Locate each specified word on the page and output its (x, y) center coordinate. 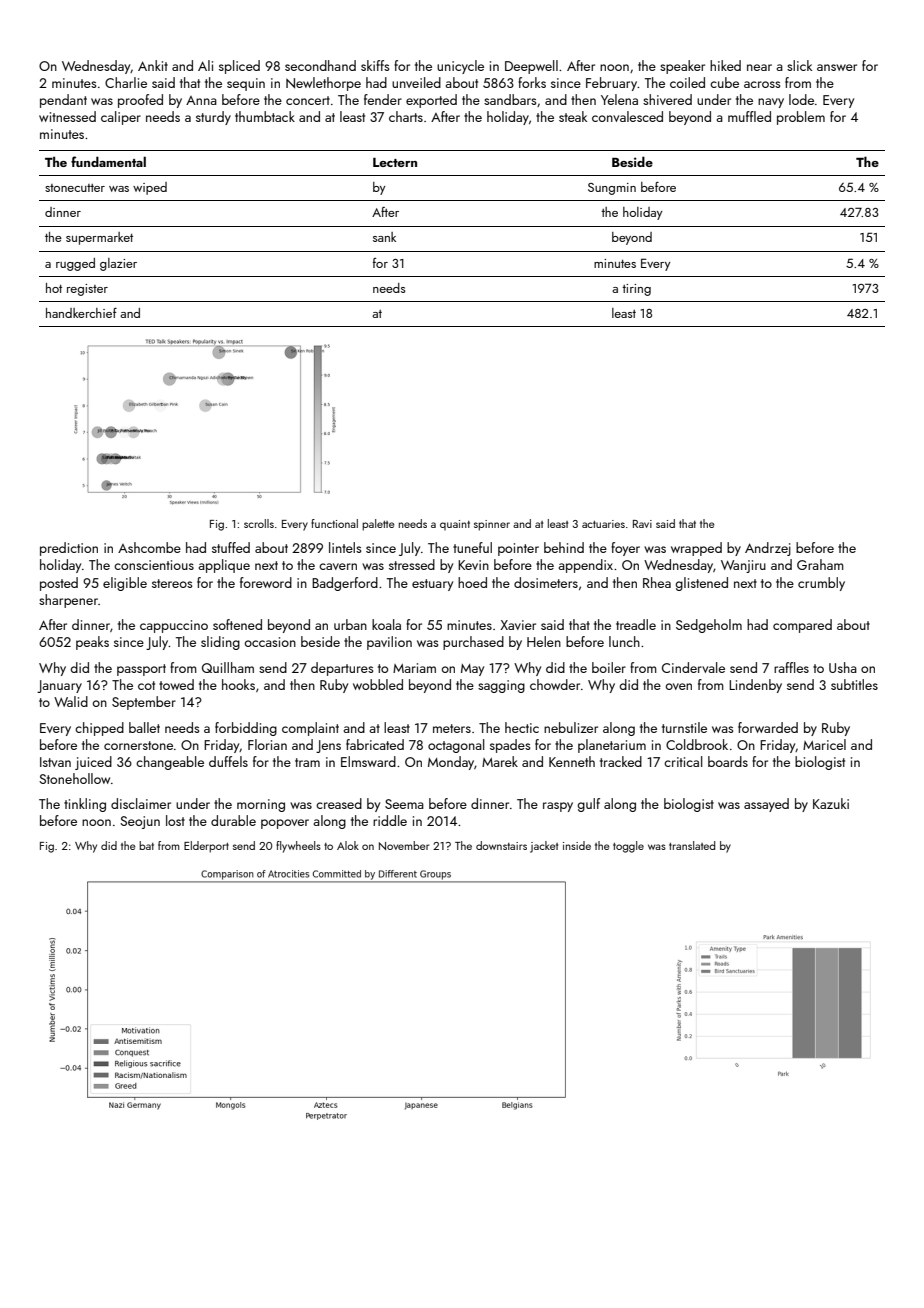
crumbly (821, 584)
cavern (338, 566)
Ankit (153, 65)
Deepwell (531, 67)
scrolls (259, 523)
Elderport (206, 847)
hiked (725, 65)
